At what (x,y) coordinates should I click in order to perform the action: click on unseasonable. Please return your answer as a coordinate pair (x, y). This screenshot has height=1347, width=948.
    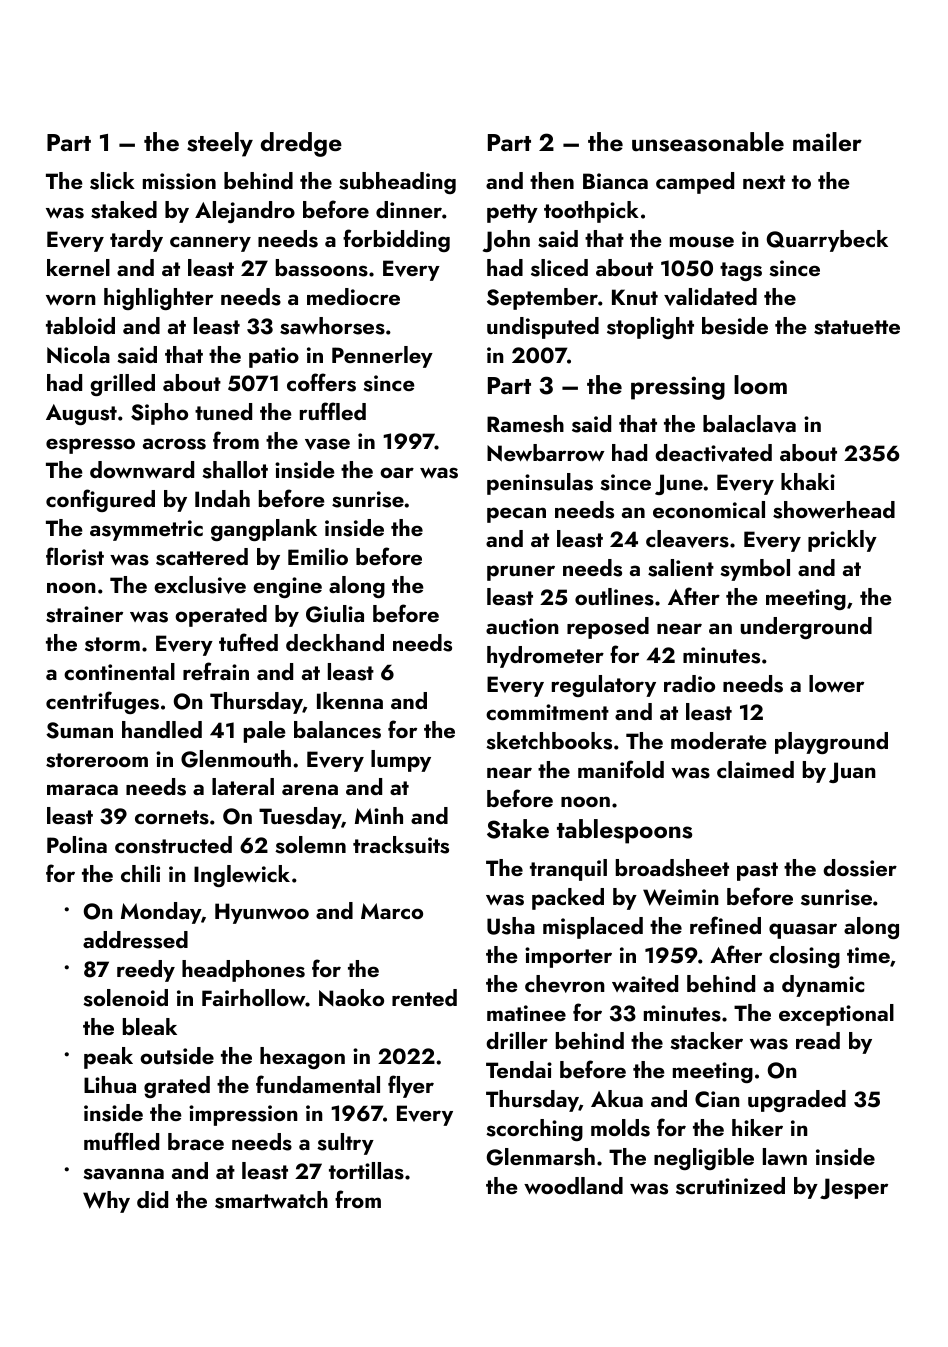
    Looking at the image, I should click on (708, 142).
